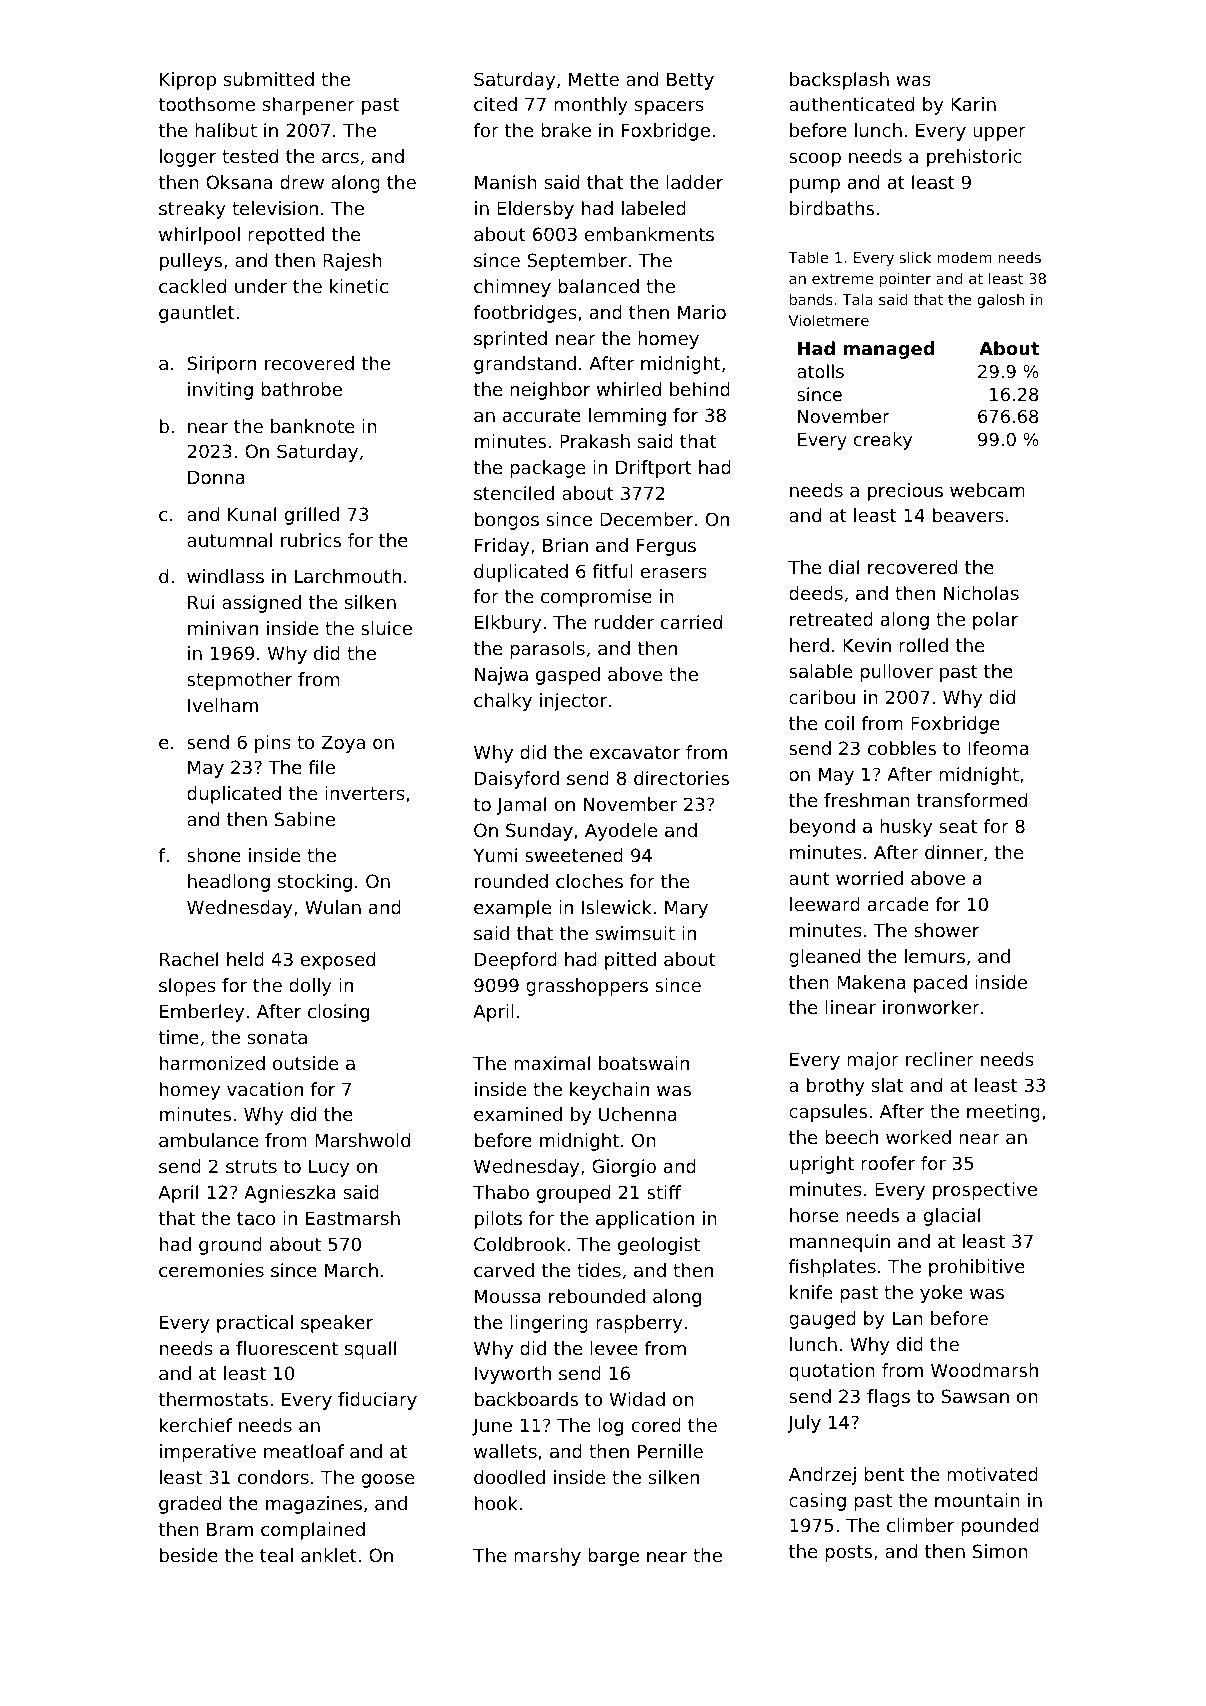 The image size is (1206, 1706). I want to click on balanced, so click(598, 286).
